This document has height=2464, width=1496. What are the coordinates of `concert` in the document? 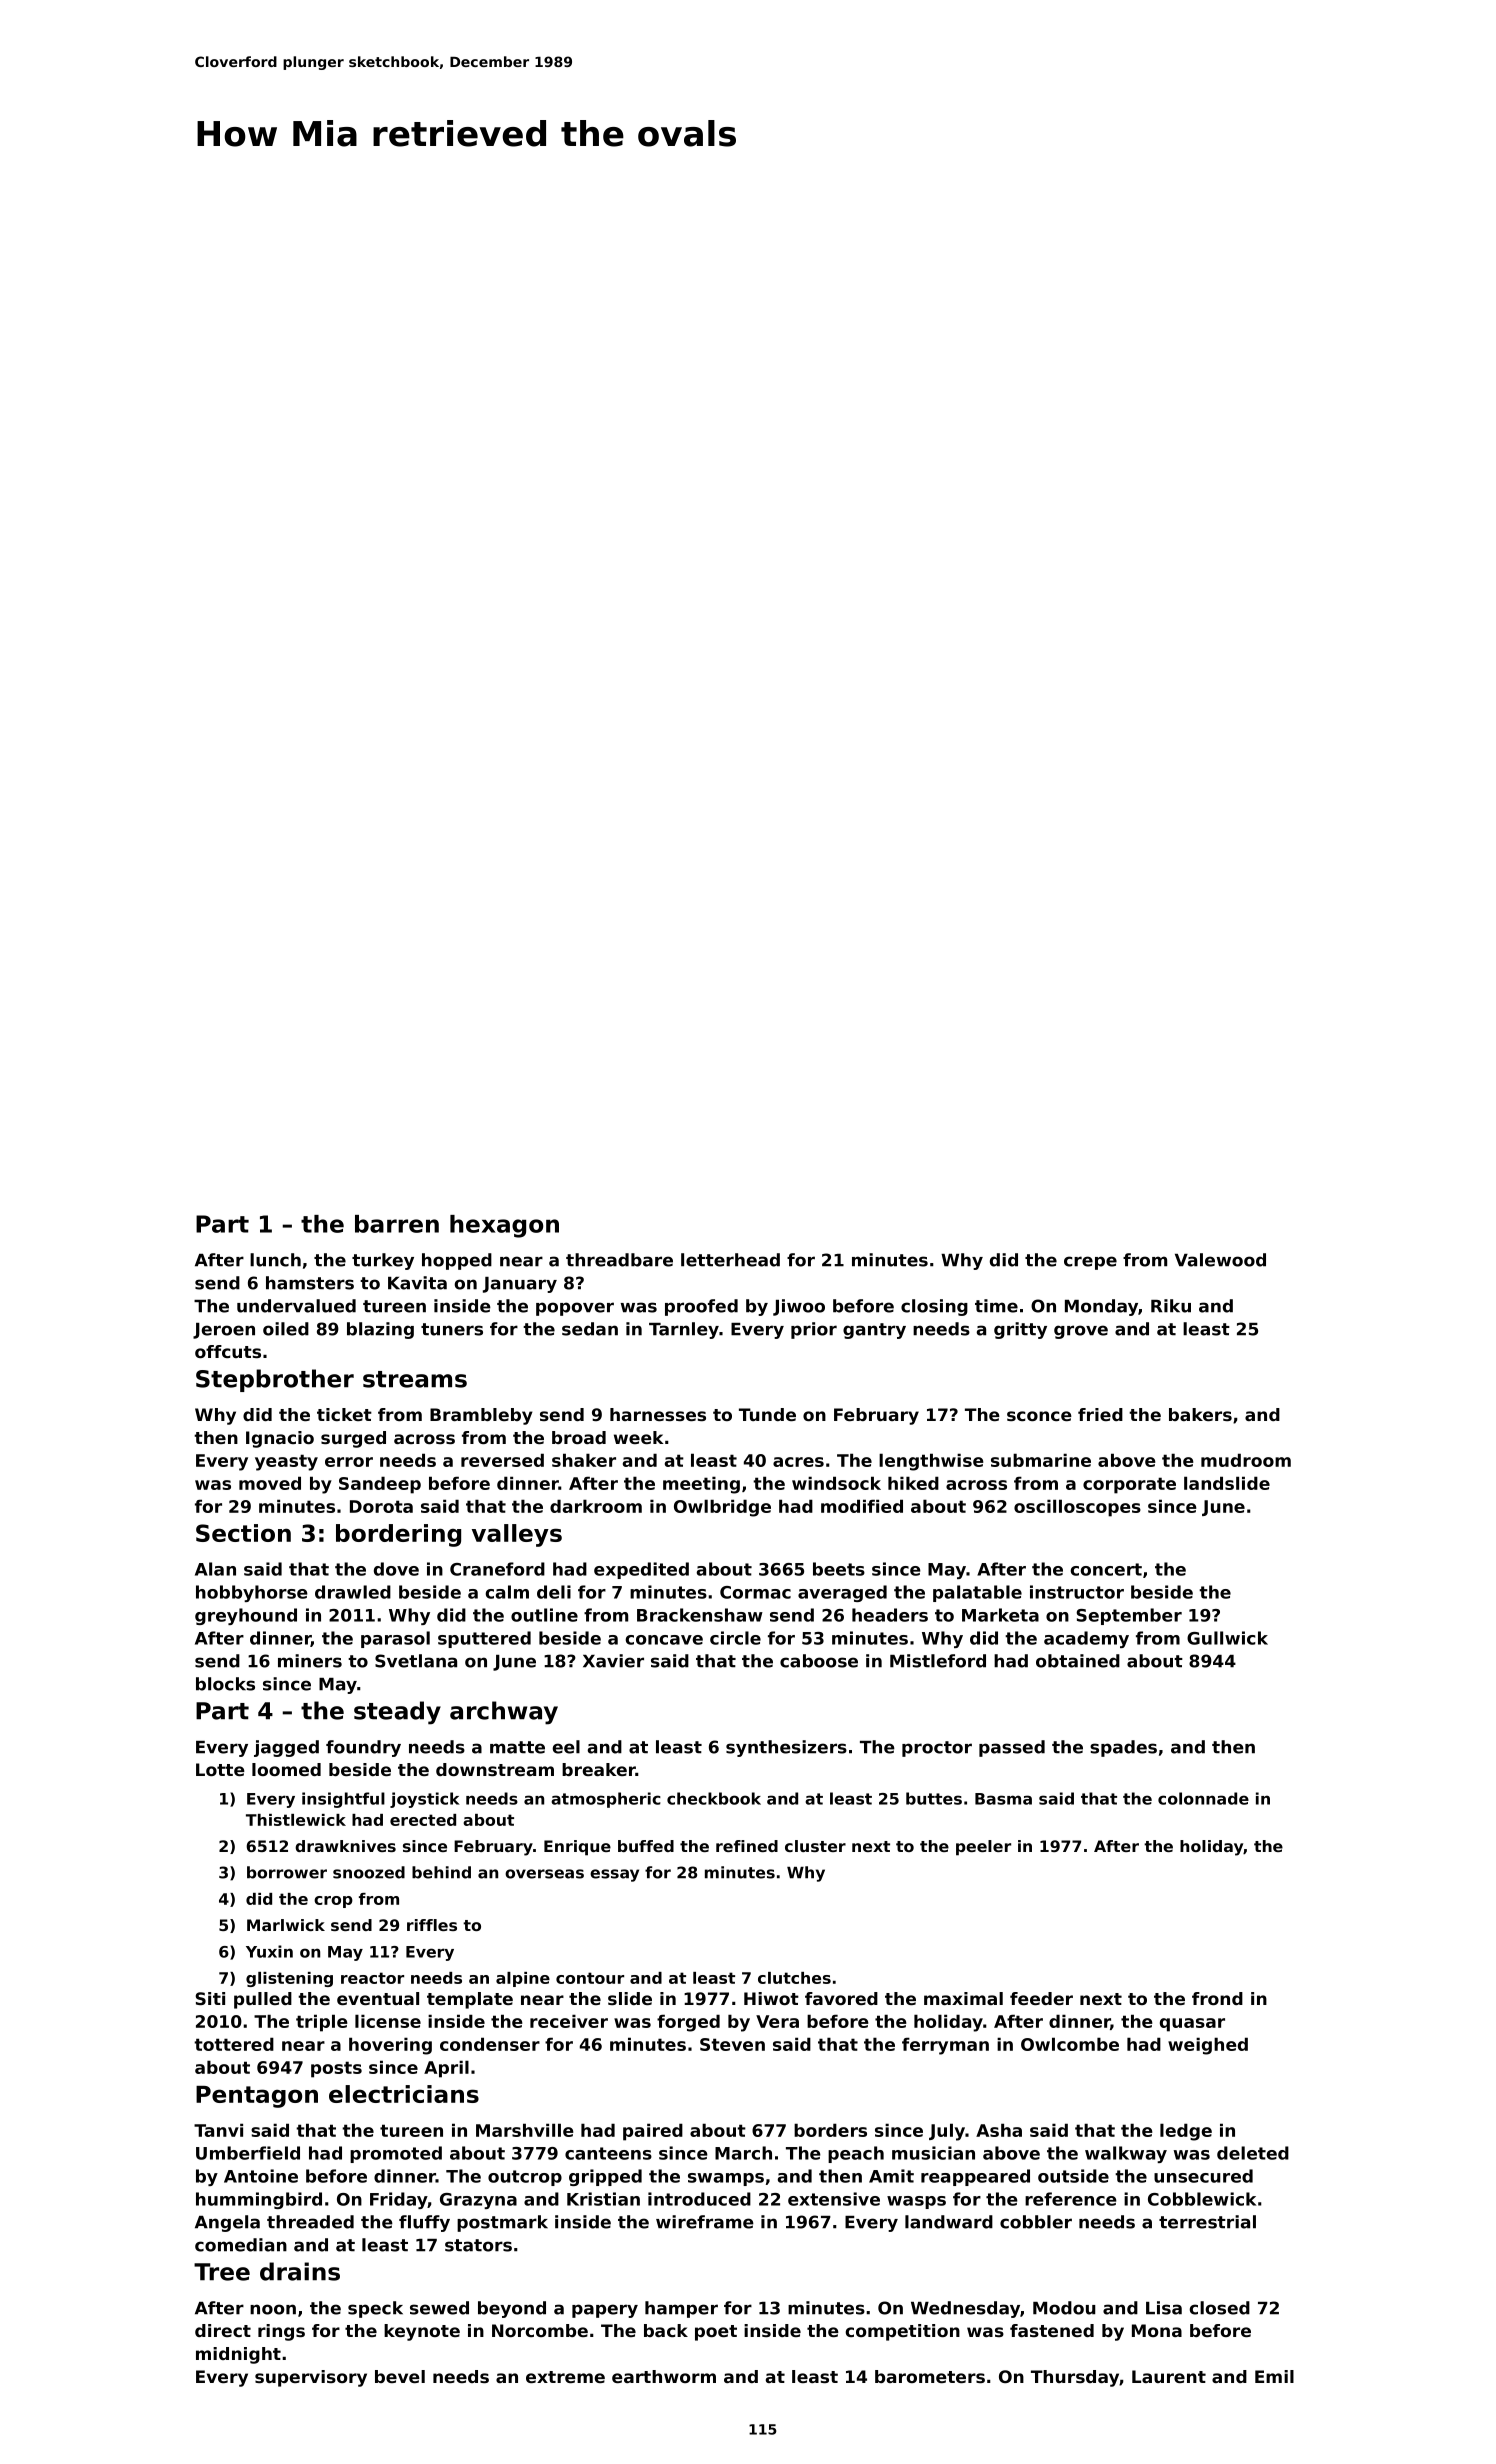 It's located at (1106, 1569).
